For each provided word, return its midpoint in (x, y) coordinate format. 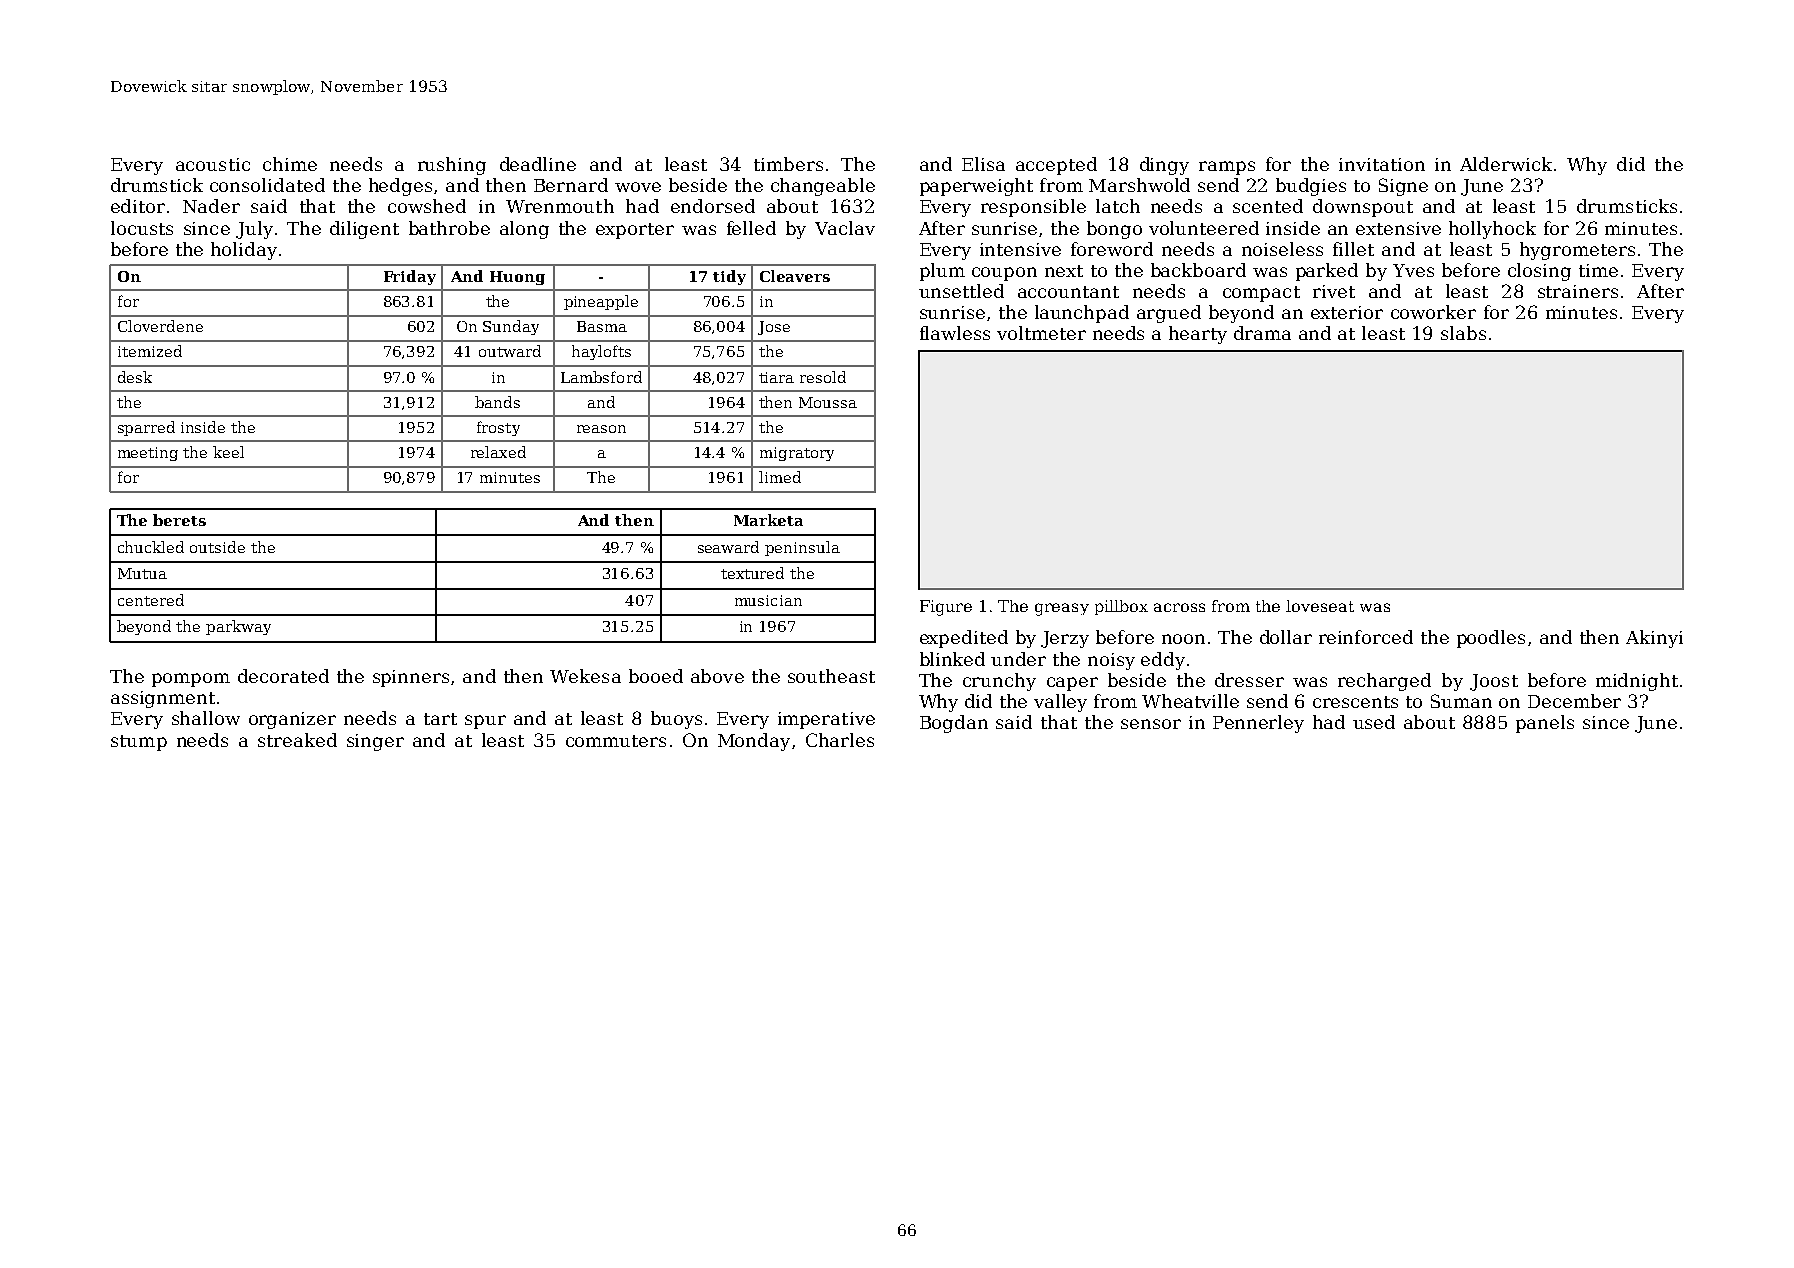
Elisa (983, 164)
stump (139, 743)
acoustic (213, 164)
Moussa (828, 402)
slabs (1463, 333)
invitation (1382, 164)
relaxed (498, 452)
